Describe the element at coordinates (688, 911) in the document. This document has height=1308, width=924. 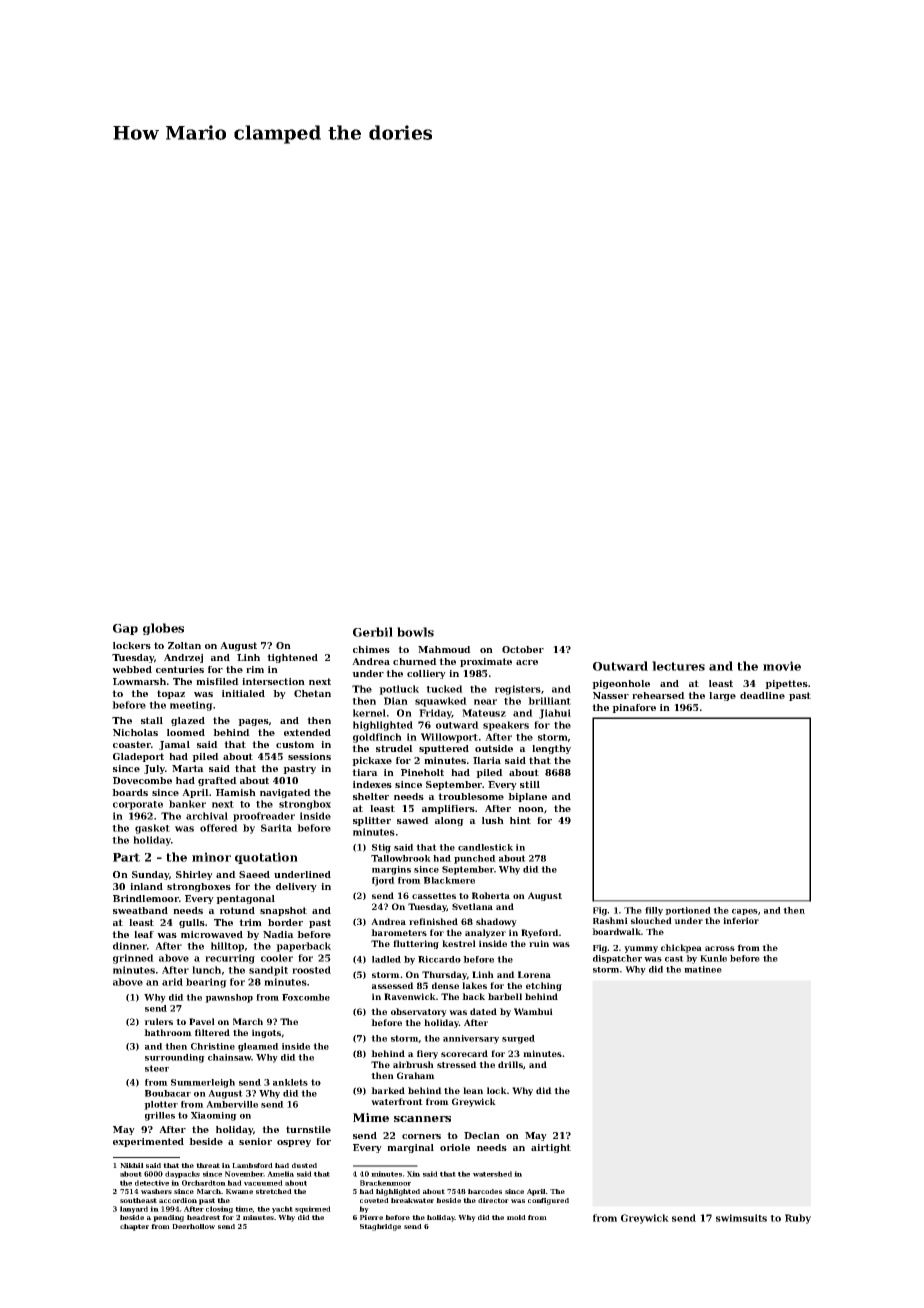
I see `portioned` at that location.
